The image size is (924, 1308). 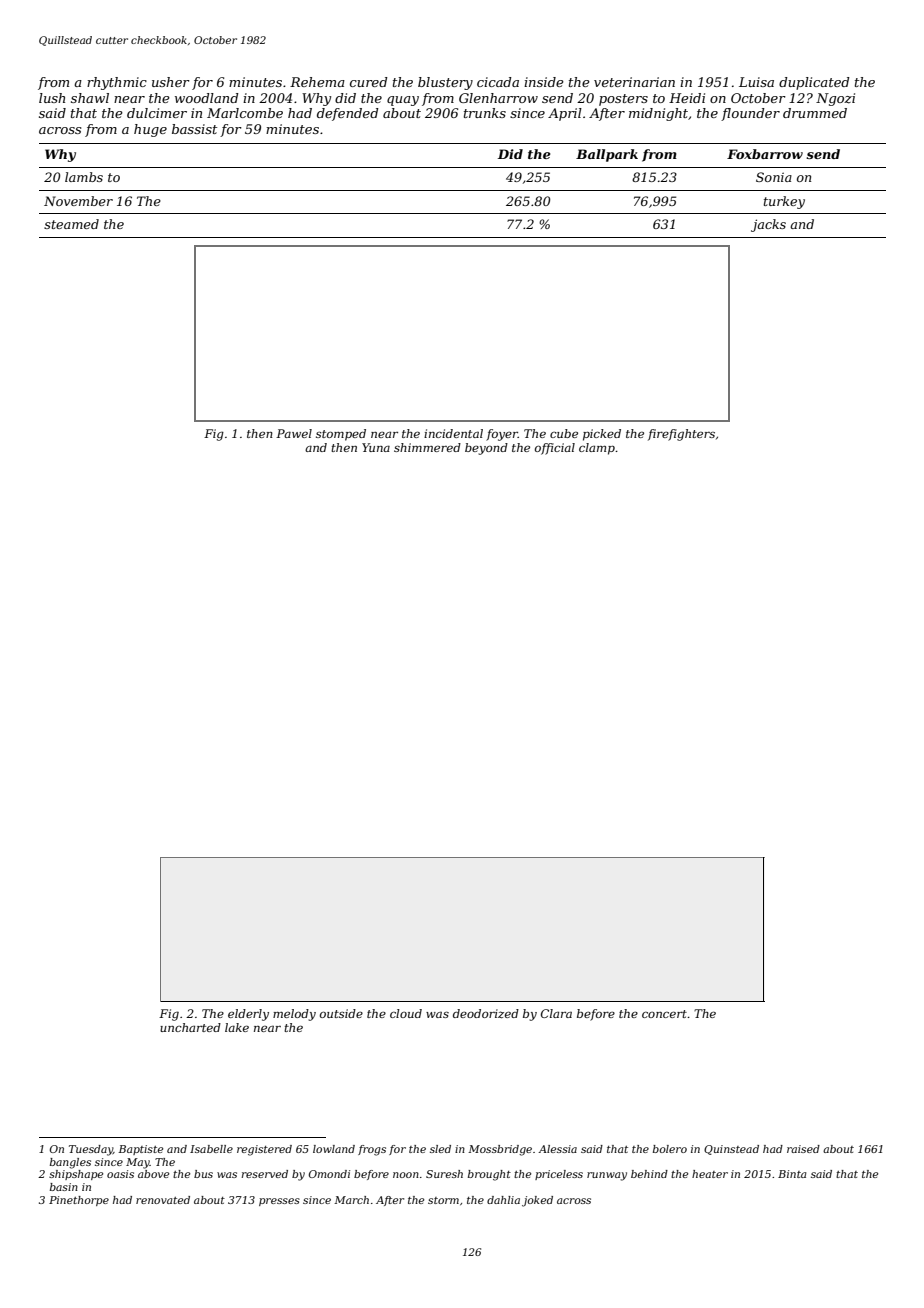 What do you see at coordinates (485, 113) in the screenshot?
I see `trunks` at bounding box center [485, 113].
